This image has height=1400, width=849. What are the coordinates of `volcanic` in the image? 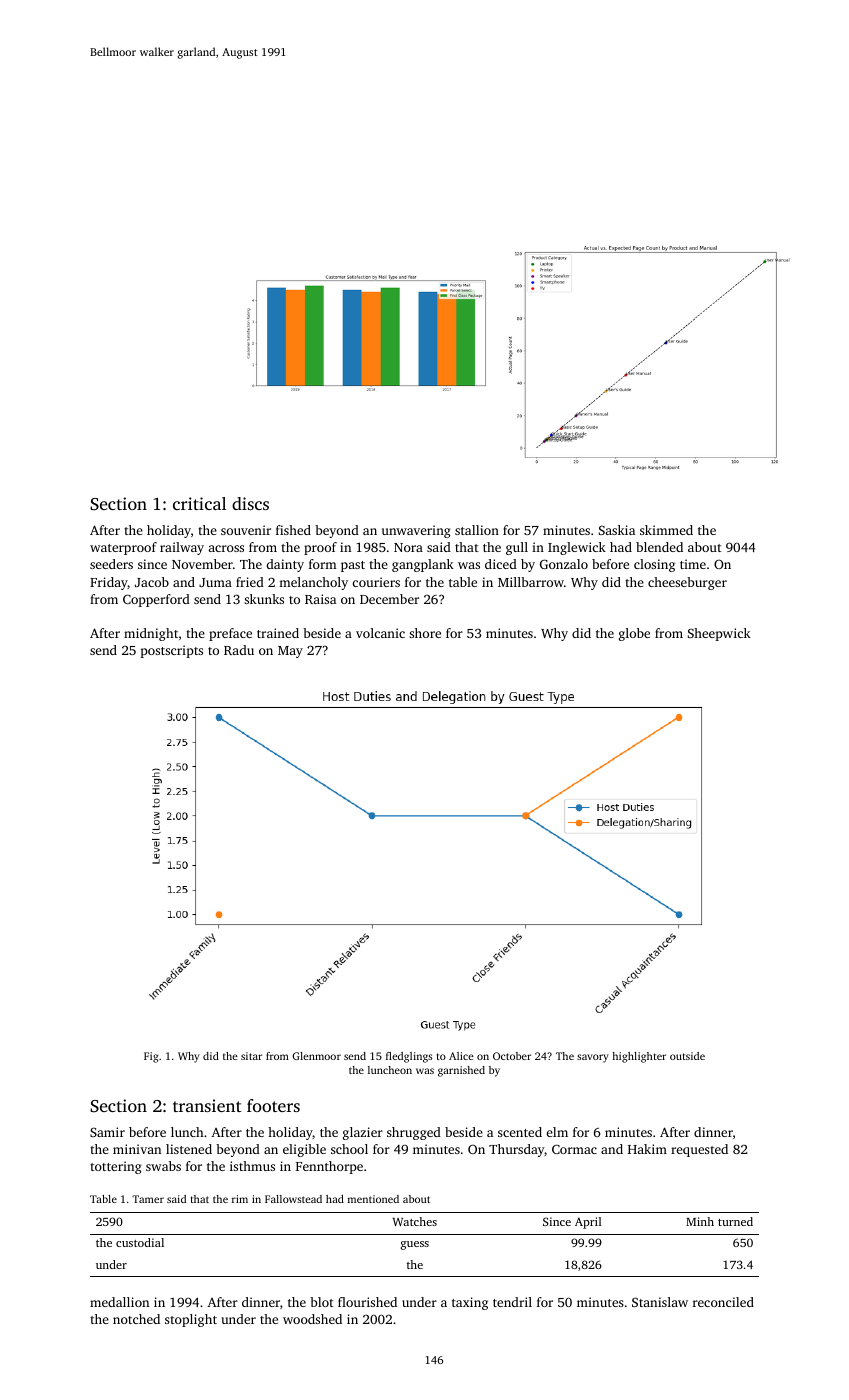 It's located at (380, 633).
